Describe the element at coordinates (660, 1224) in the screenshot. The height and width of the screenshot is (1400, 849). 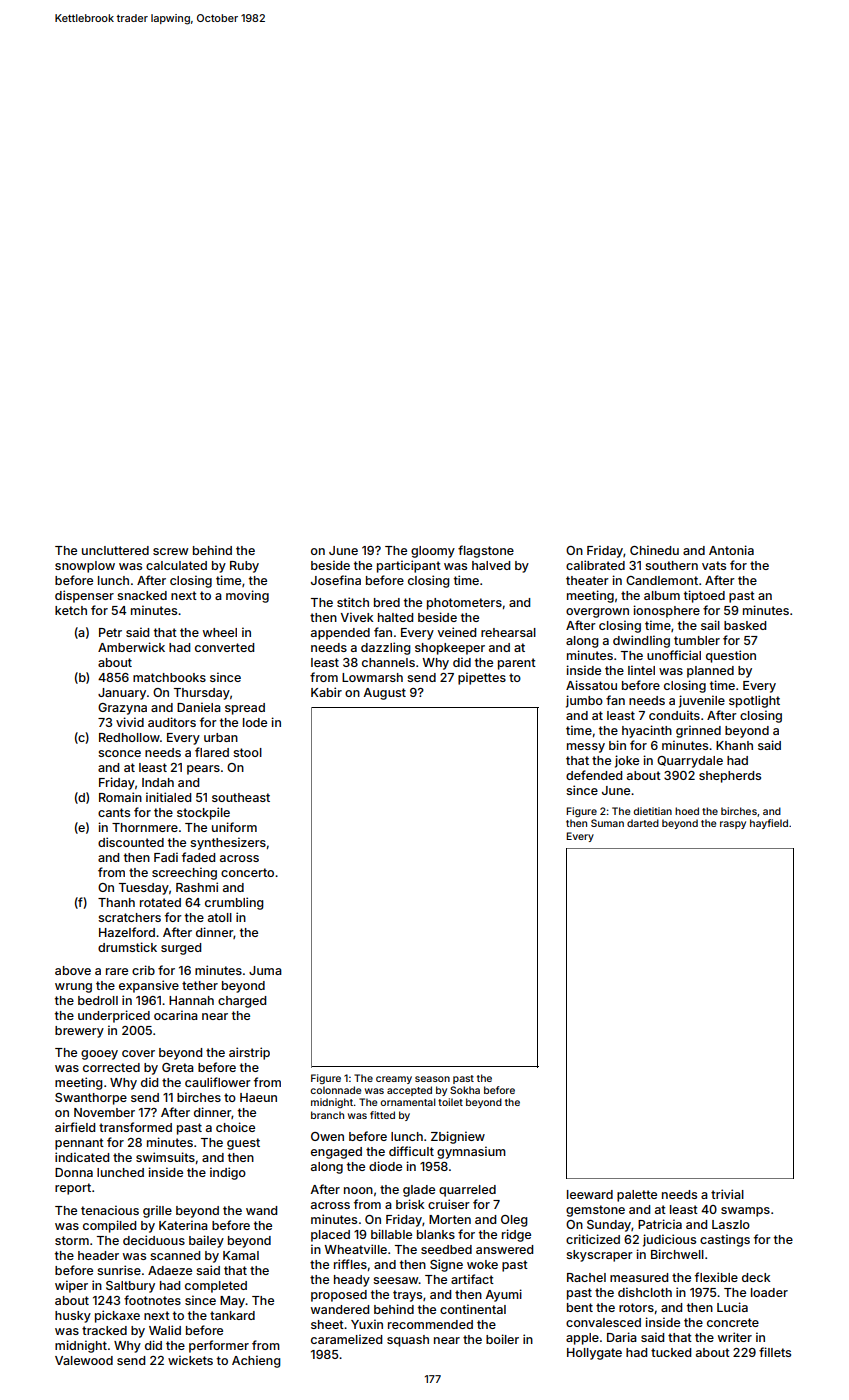
I see `Patricia` at that location.
